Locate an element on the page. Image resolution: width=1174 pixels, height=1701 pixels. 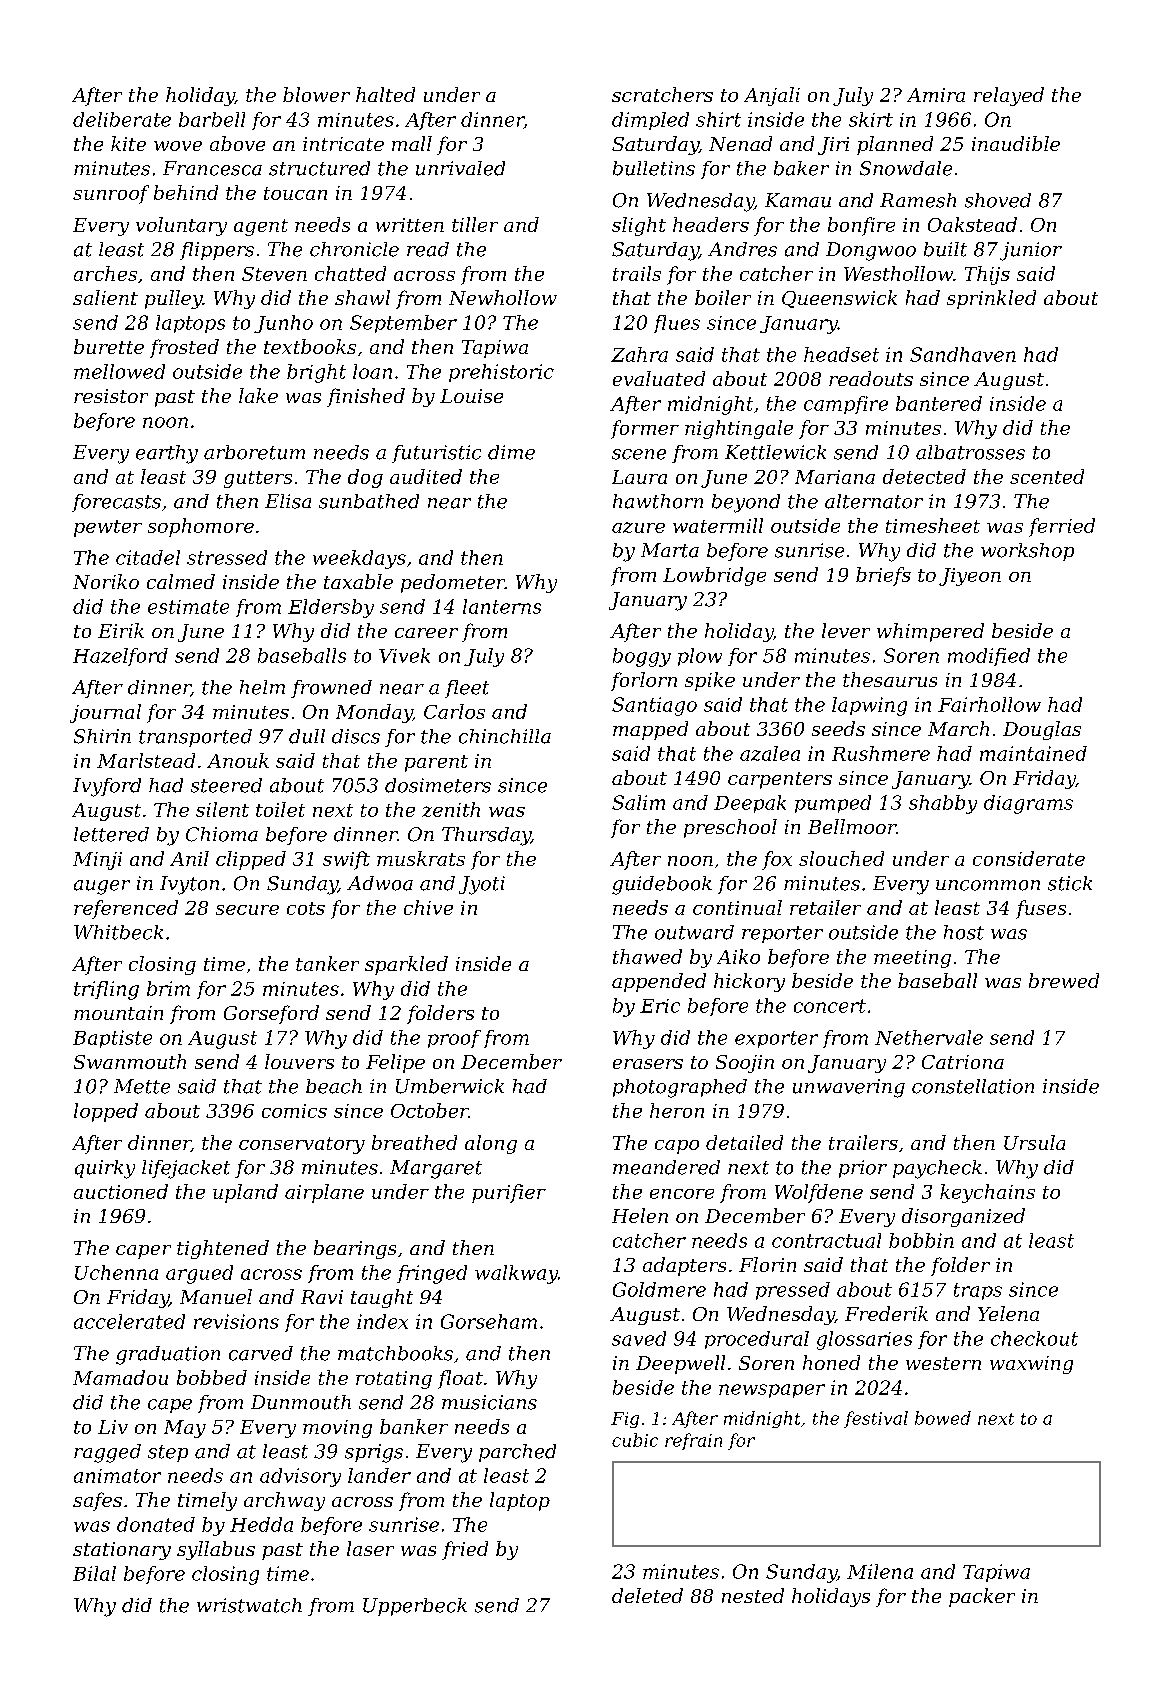
halted is located at coordinates (385, 94).
